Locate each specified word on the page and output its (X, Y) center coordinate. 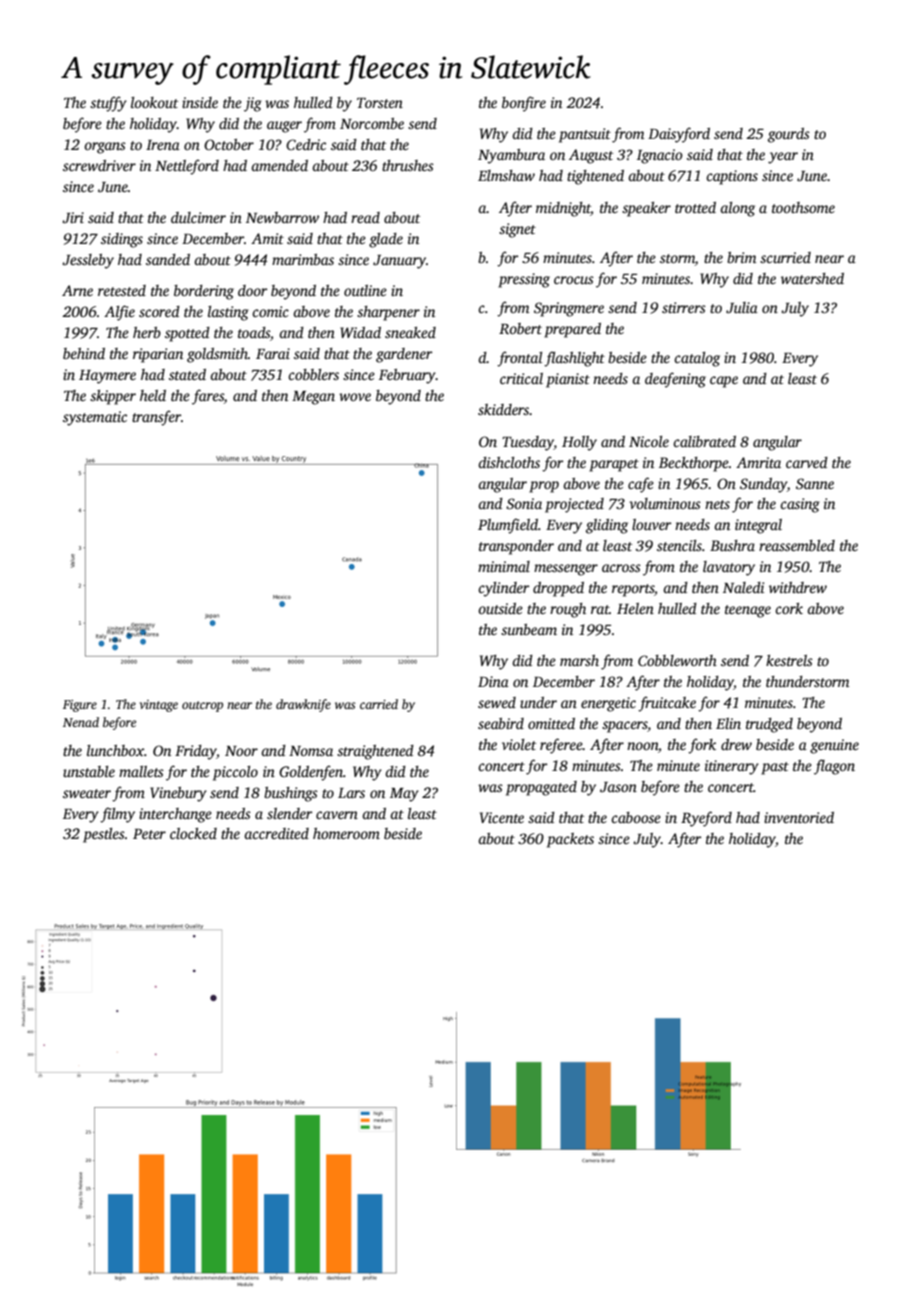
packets (570, 840)
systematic (95, 418)
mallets (141, 771)
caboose (636, 817)
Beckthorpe (694, 464)
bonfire (524, 104)
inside (200, 102)
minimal (504, 566)
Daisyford (679, 135)
